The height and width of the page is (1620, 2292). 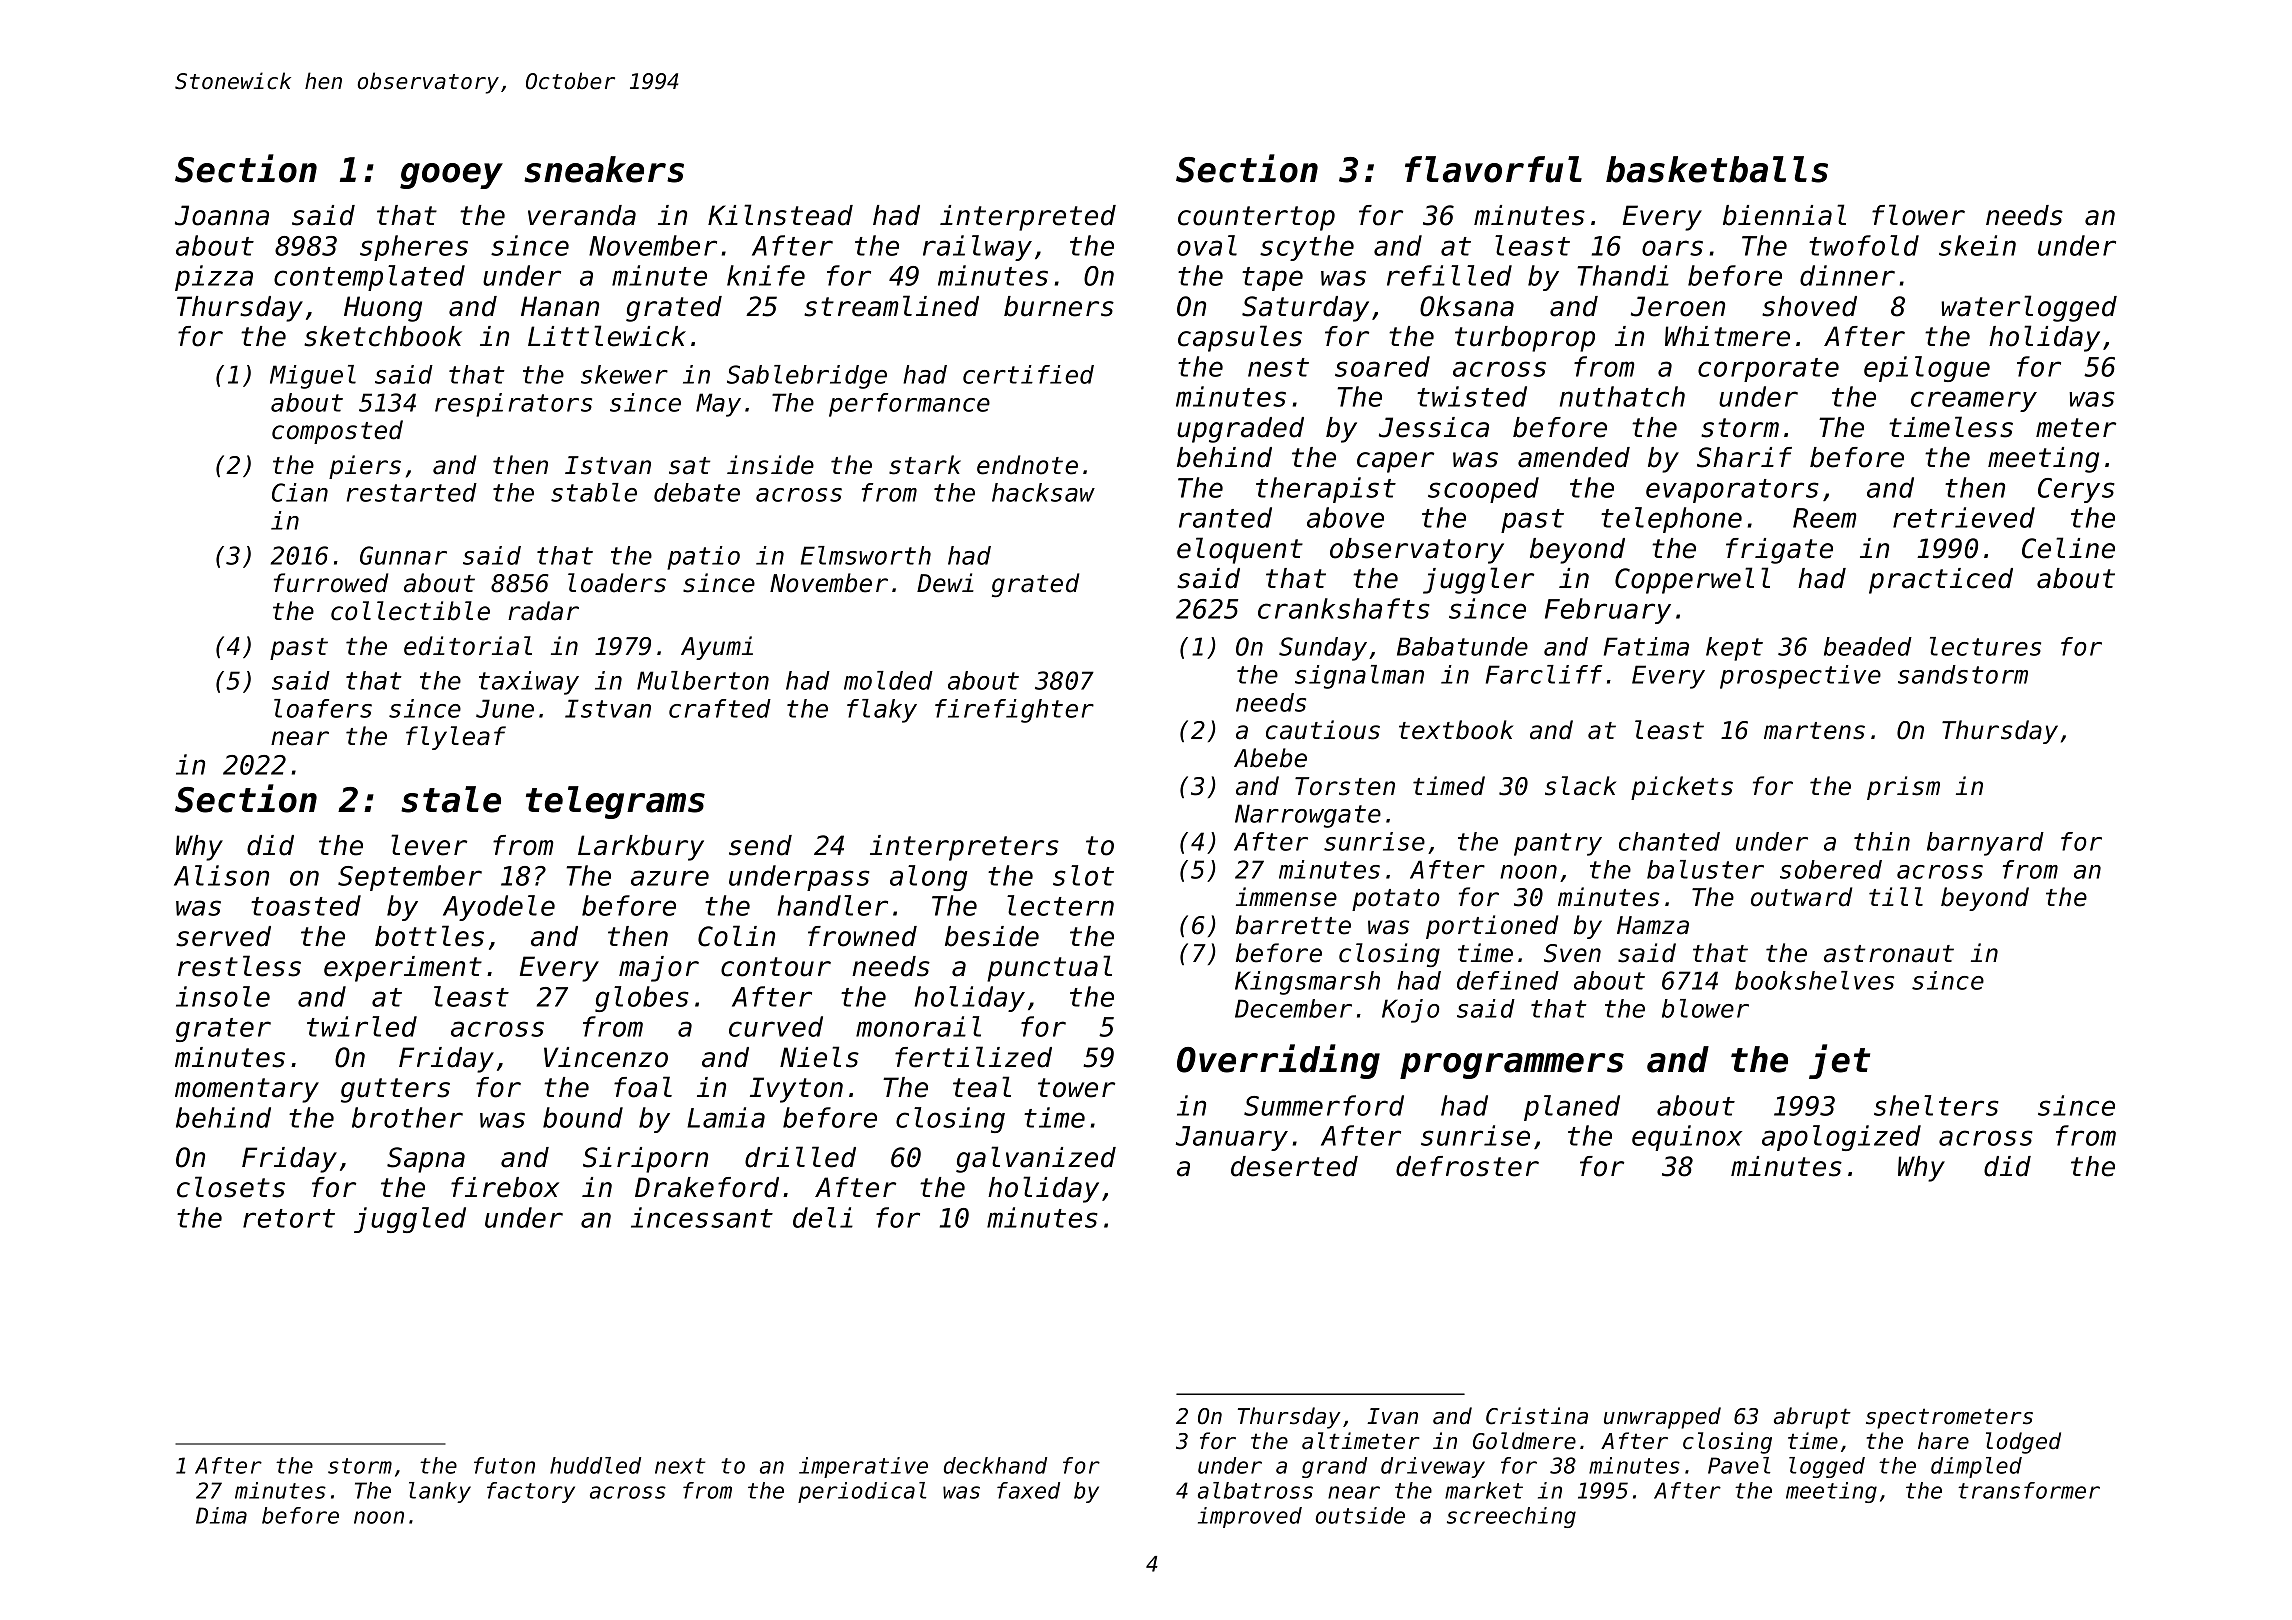 I want to click on factory, so click(x=531, y=1492).
